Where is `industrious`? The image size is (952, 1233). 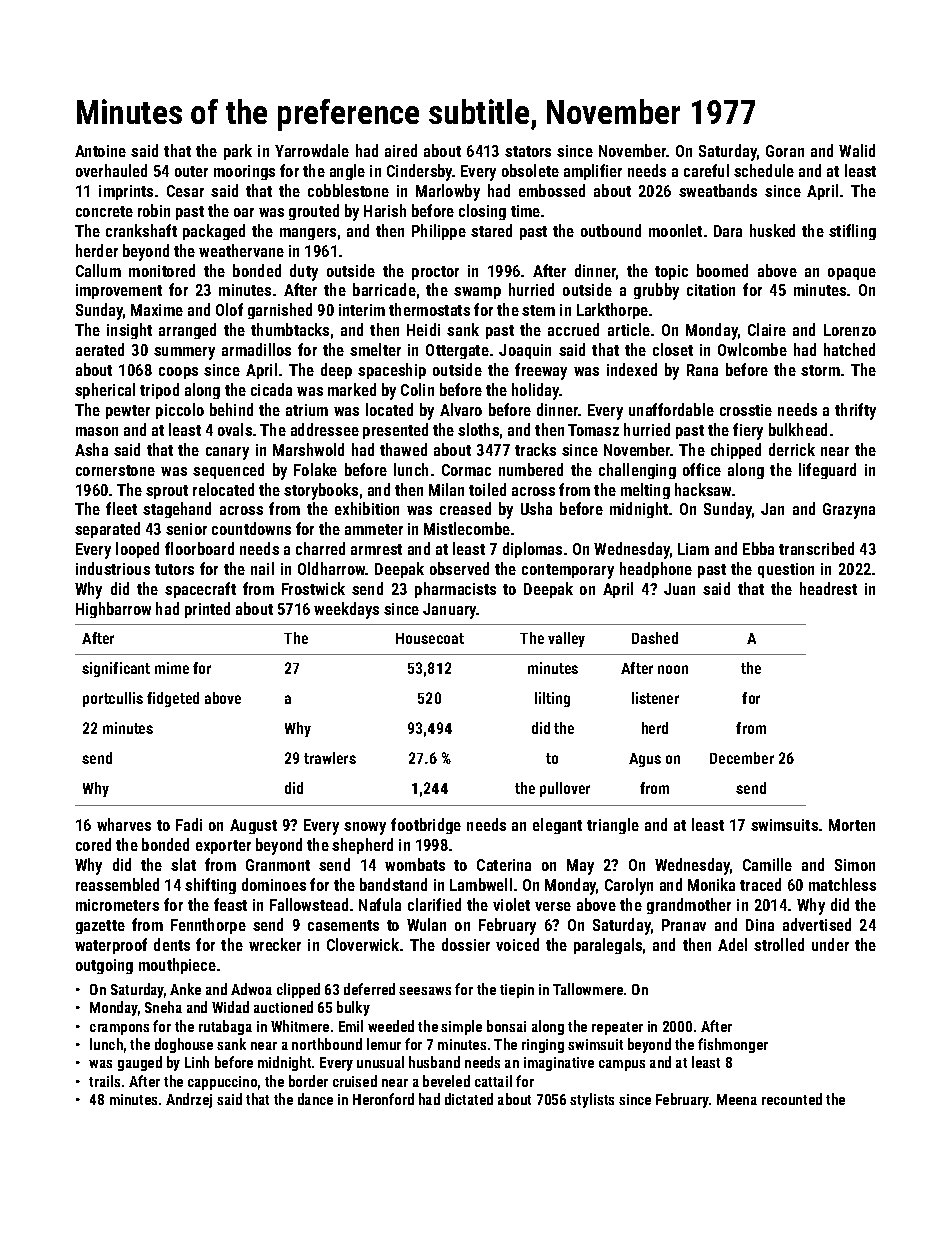
industrious is located at coordinates (113, 568).
